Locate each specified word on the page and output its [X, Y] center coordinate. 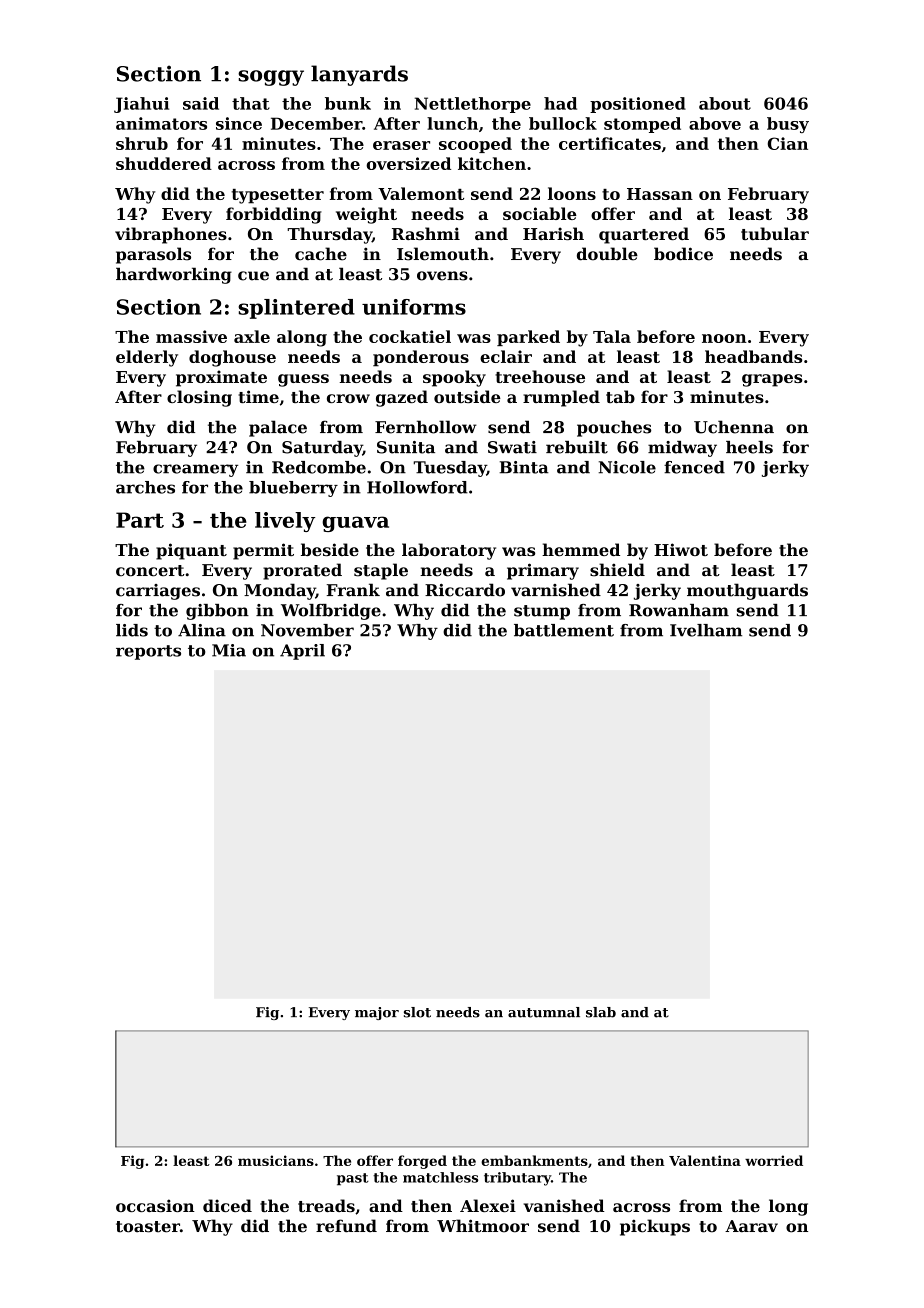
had [560, 103]
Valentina [705, 1160]
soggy [271, 78]
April [302, 652]
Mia [229, 650]
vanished [564, 1205]
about [725, 103]
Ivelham [706, 630]
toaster [148, 1227]
